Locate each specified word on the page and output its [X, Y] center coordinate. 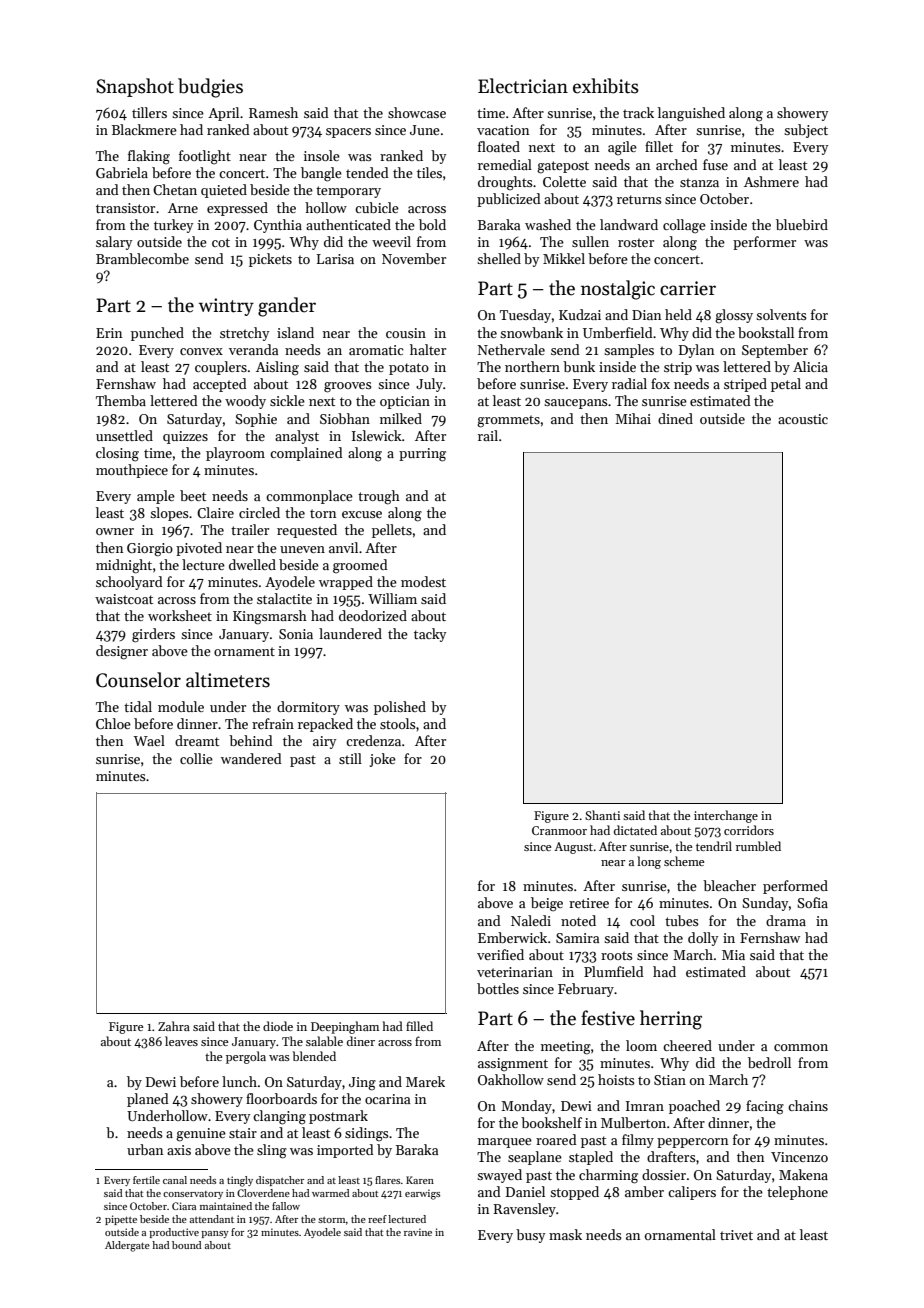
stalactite [284, 598]
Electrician [523, 86]
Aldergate [127, 1246]
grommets [508, 421]
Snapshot [135, 87]
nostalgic [618, 290]
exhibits [606, 86]
